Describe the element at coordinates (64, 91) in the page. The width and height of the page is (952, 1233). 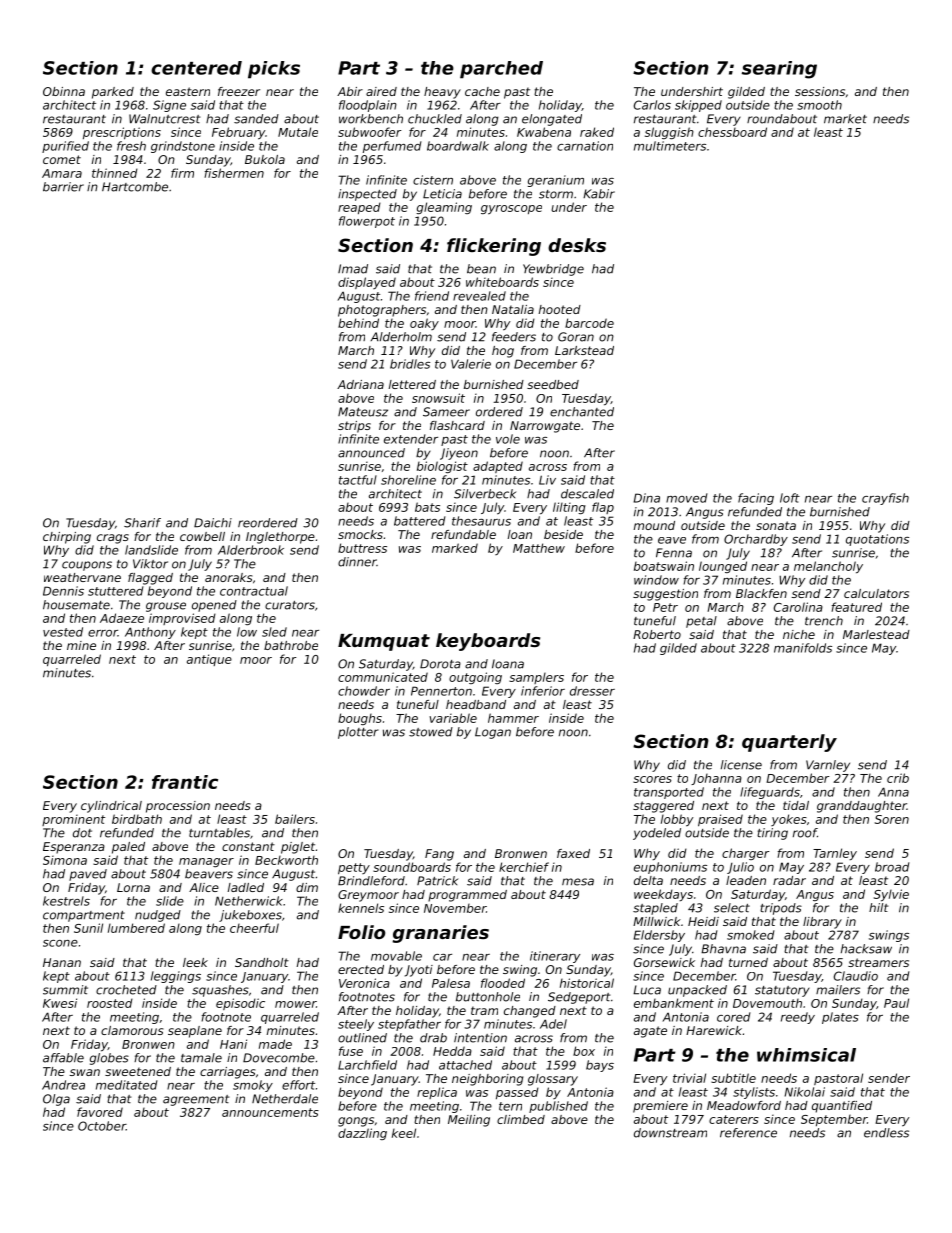
I see `Obinna` at that location.
